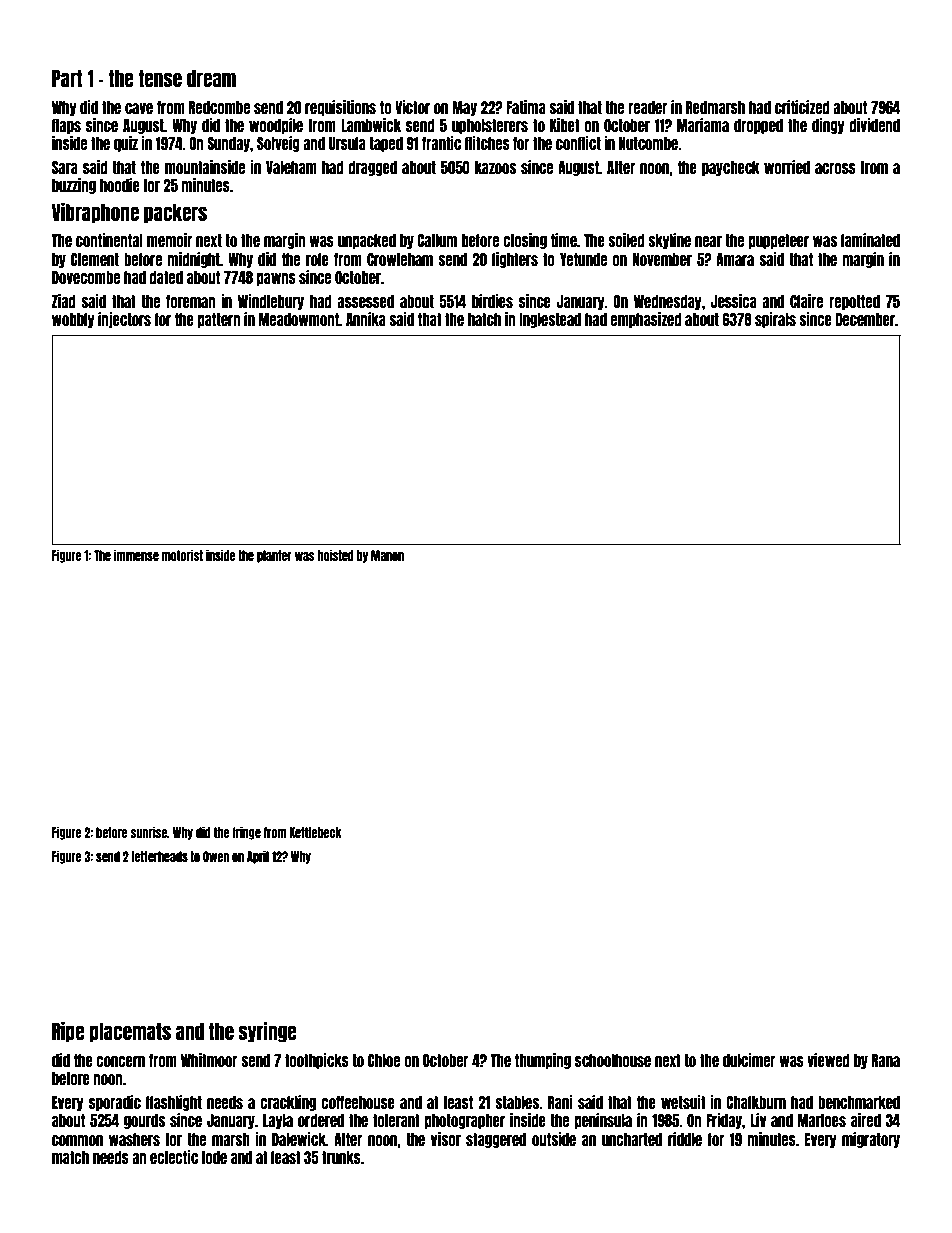 The height and width of the image is (1233, 952). I want to click on lode, so click(214, 1157).
